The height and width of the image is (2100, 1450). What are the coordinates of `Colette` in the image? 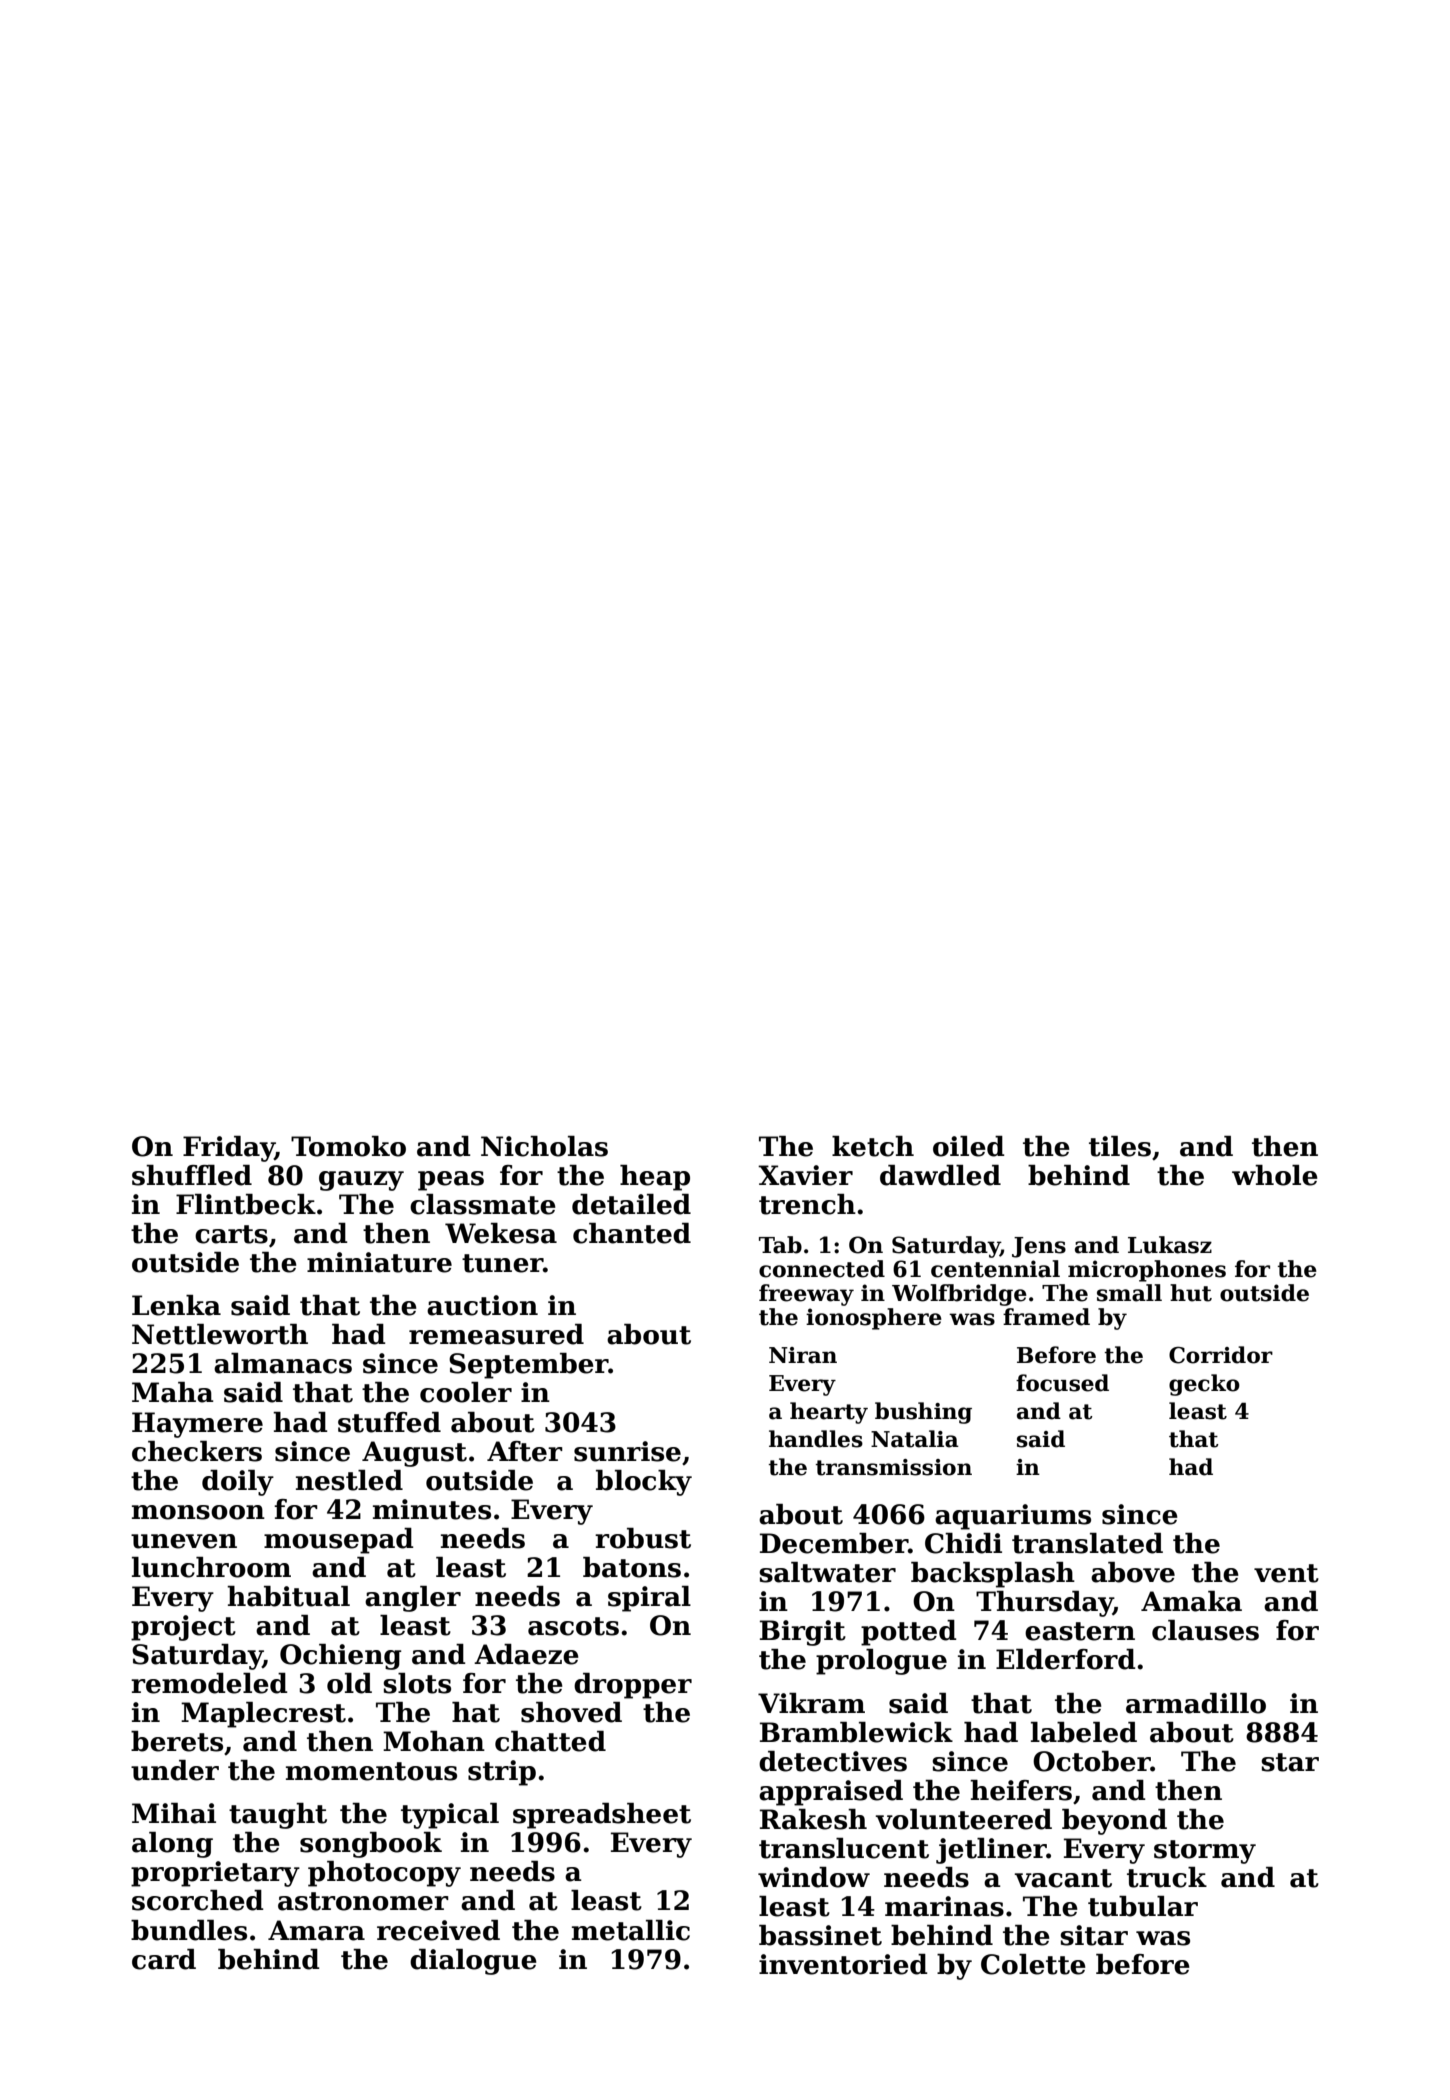 It's located at (1033, 1964).
